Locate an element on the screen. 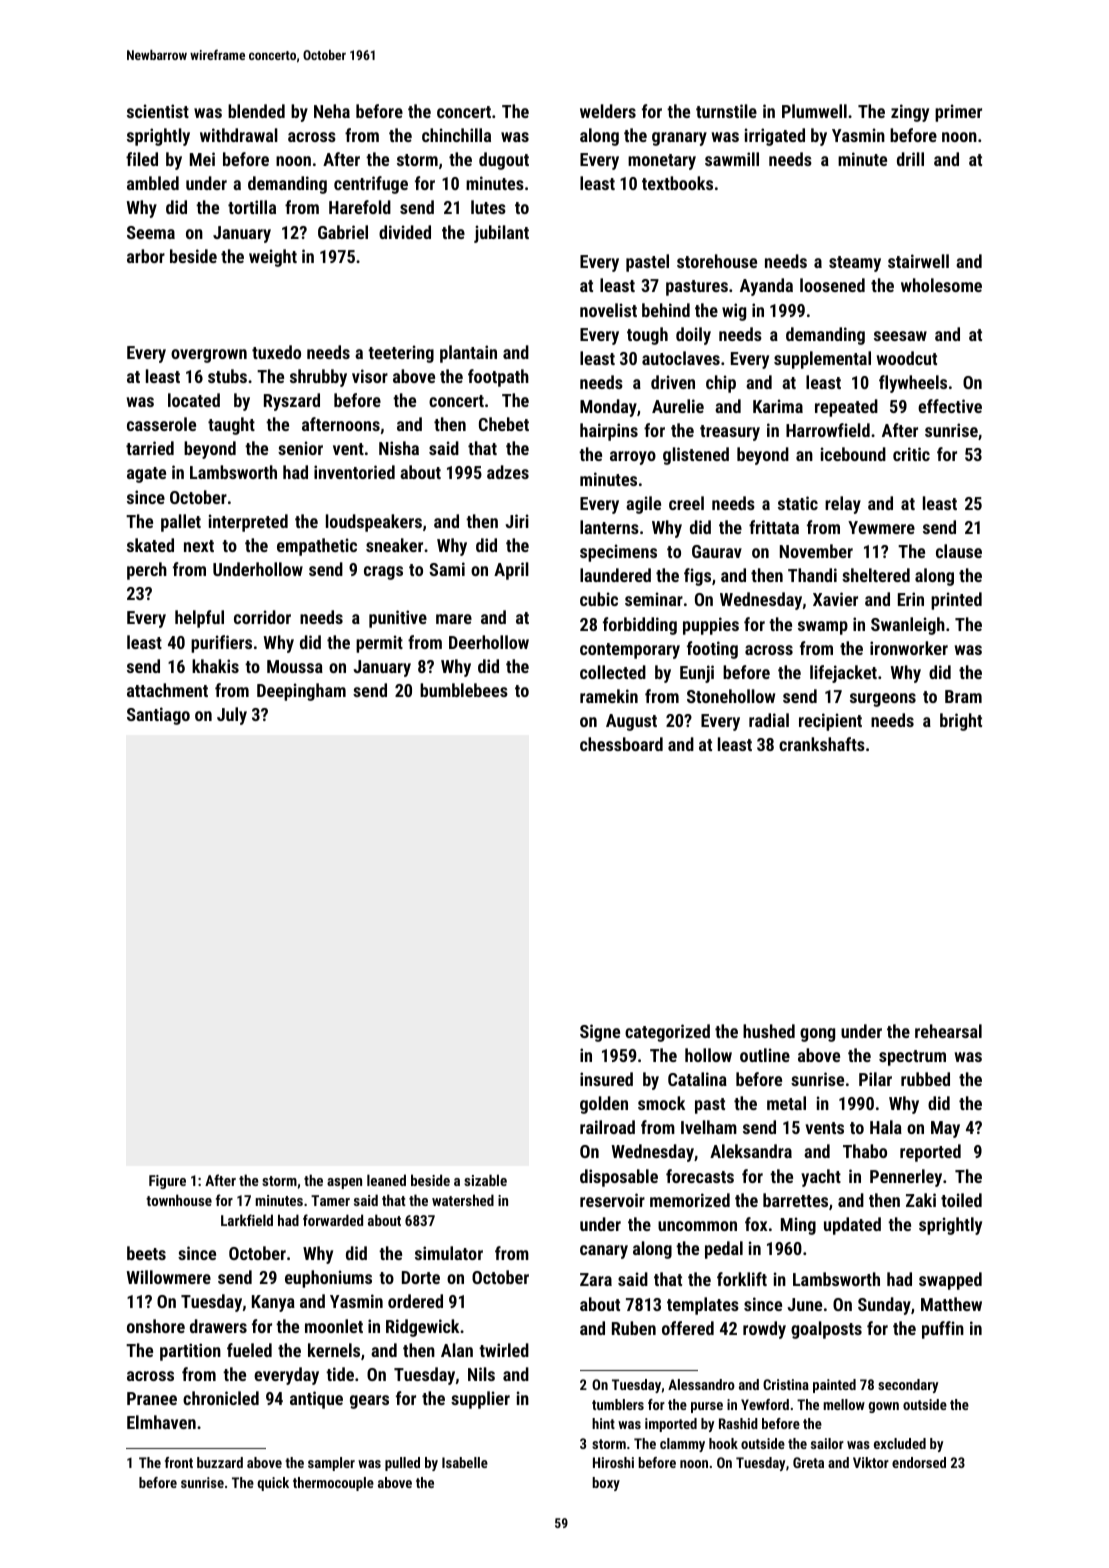 This screenshot has height=1568, width=1109. front is located at coordinates (179, 1462).
